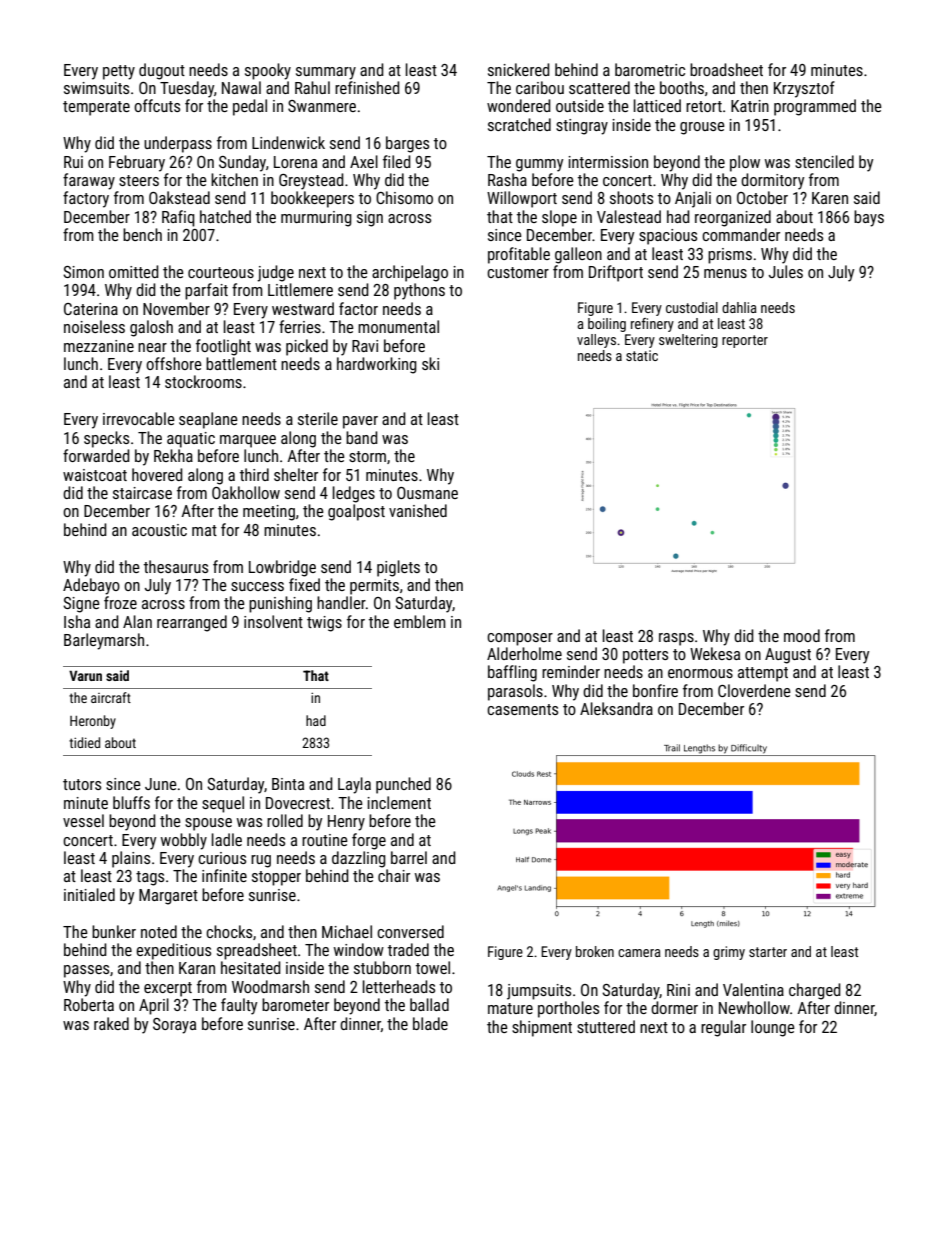 Image resolution: width=952 pixels, height=1233 pixels. What do you see at coordinates (316, 219) in the image?
I see `murmuring` at bounding box center [316, 219].
